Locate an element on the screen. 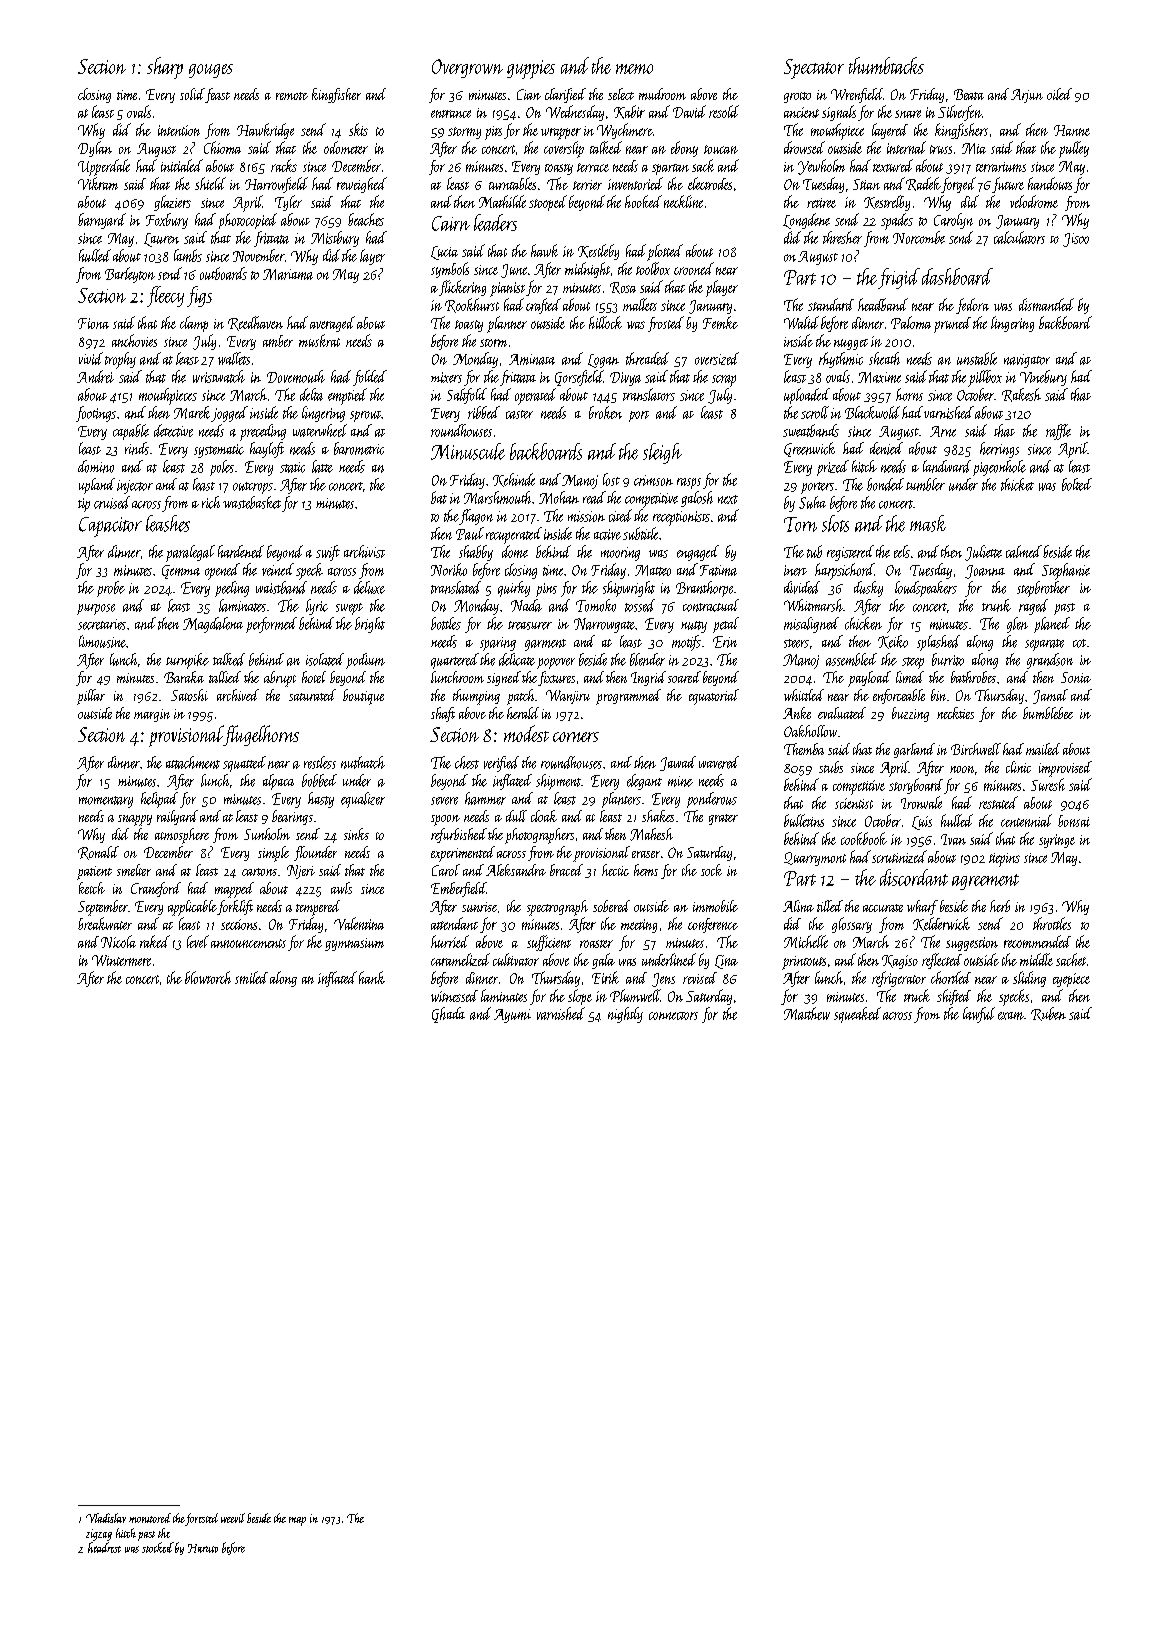 The width and height of the screenshot is (1168, 1652). sharp is located at coordinates (165, 68).
